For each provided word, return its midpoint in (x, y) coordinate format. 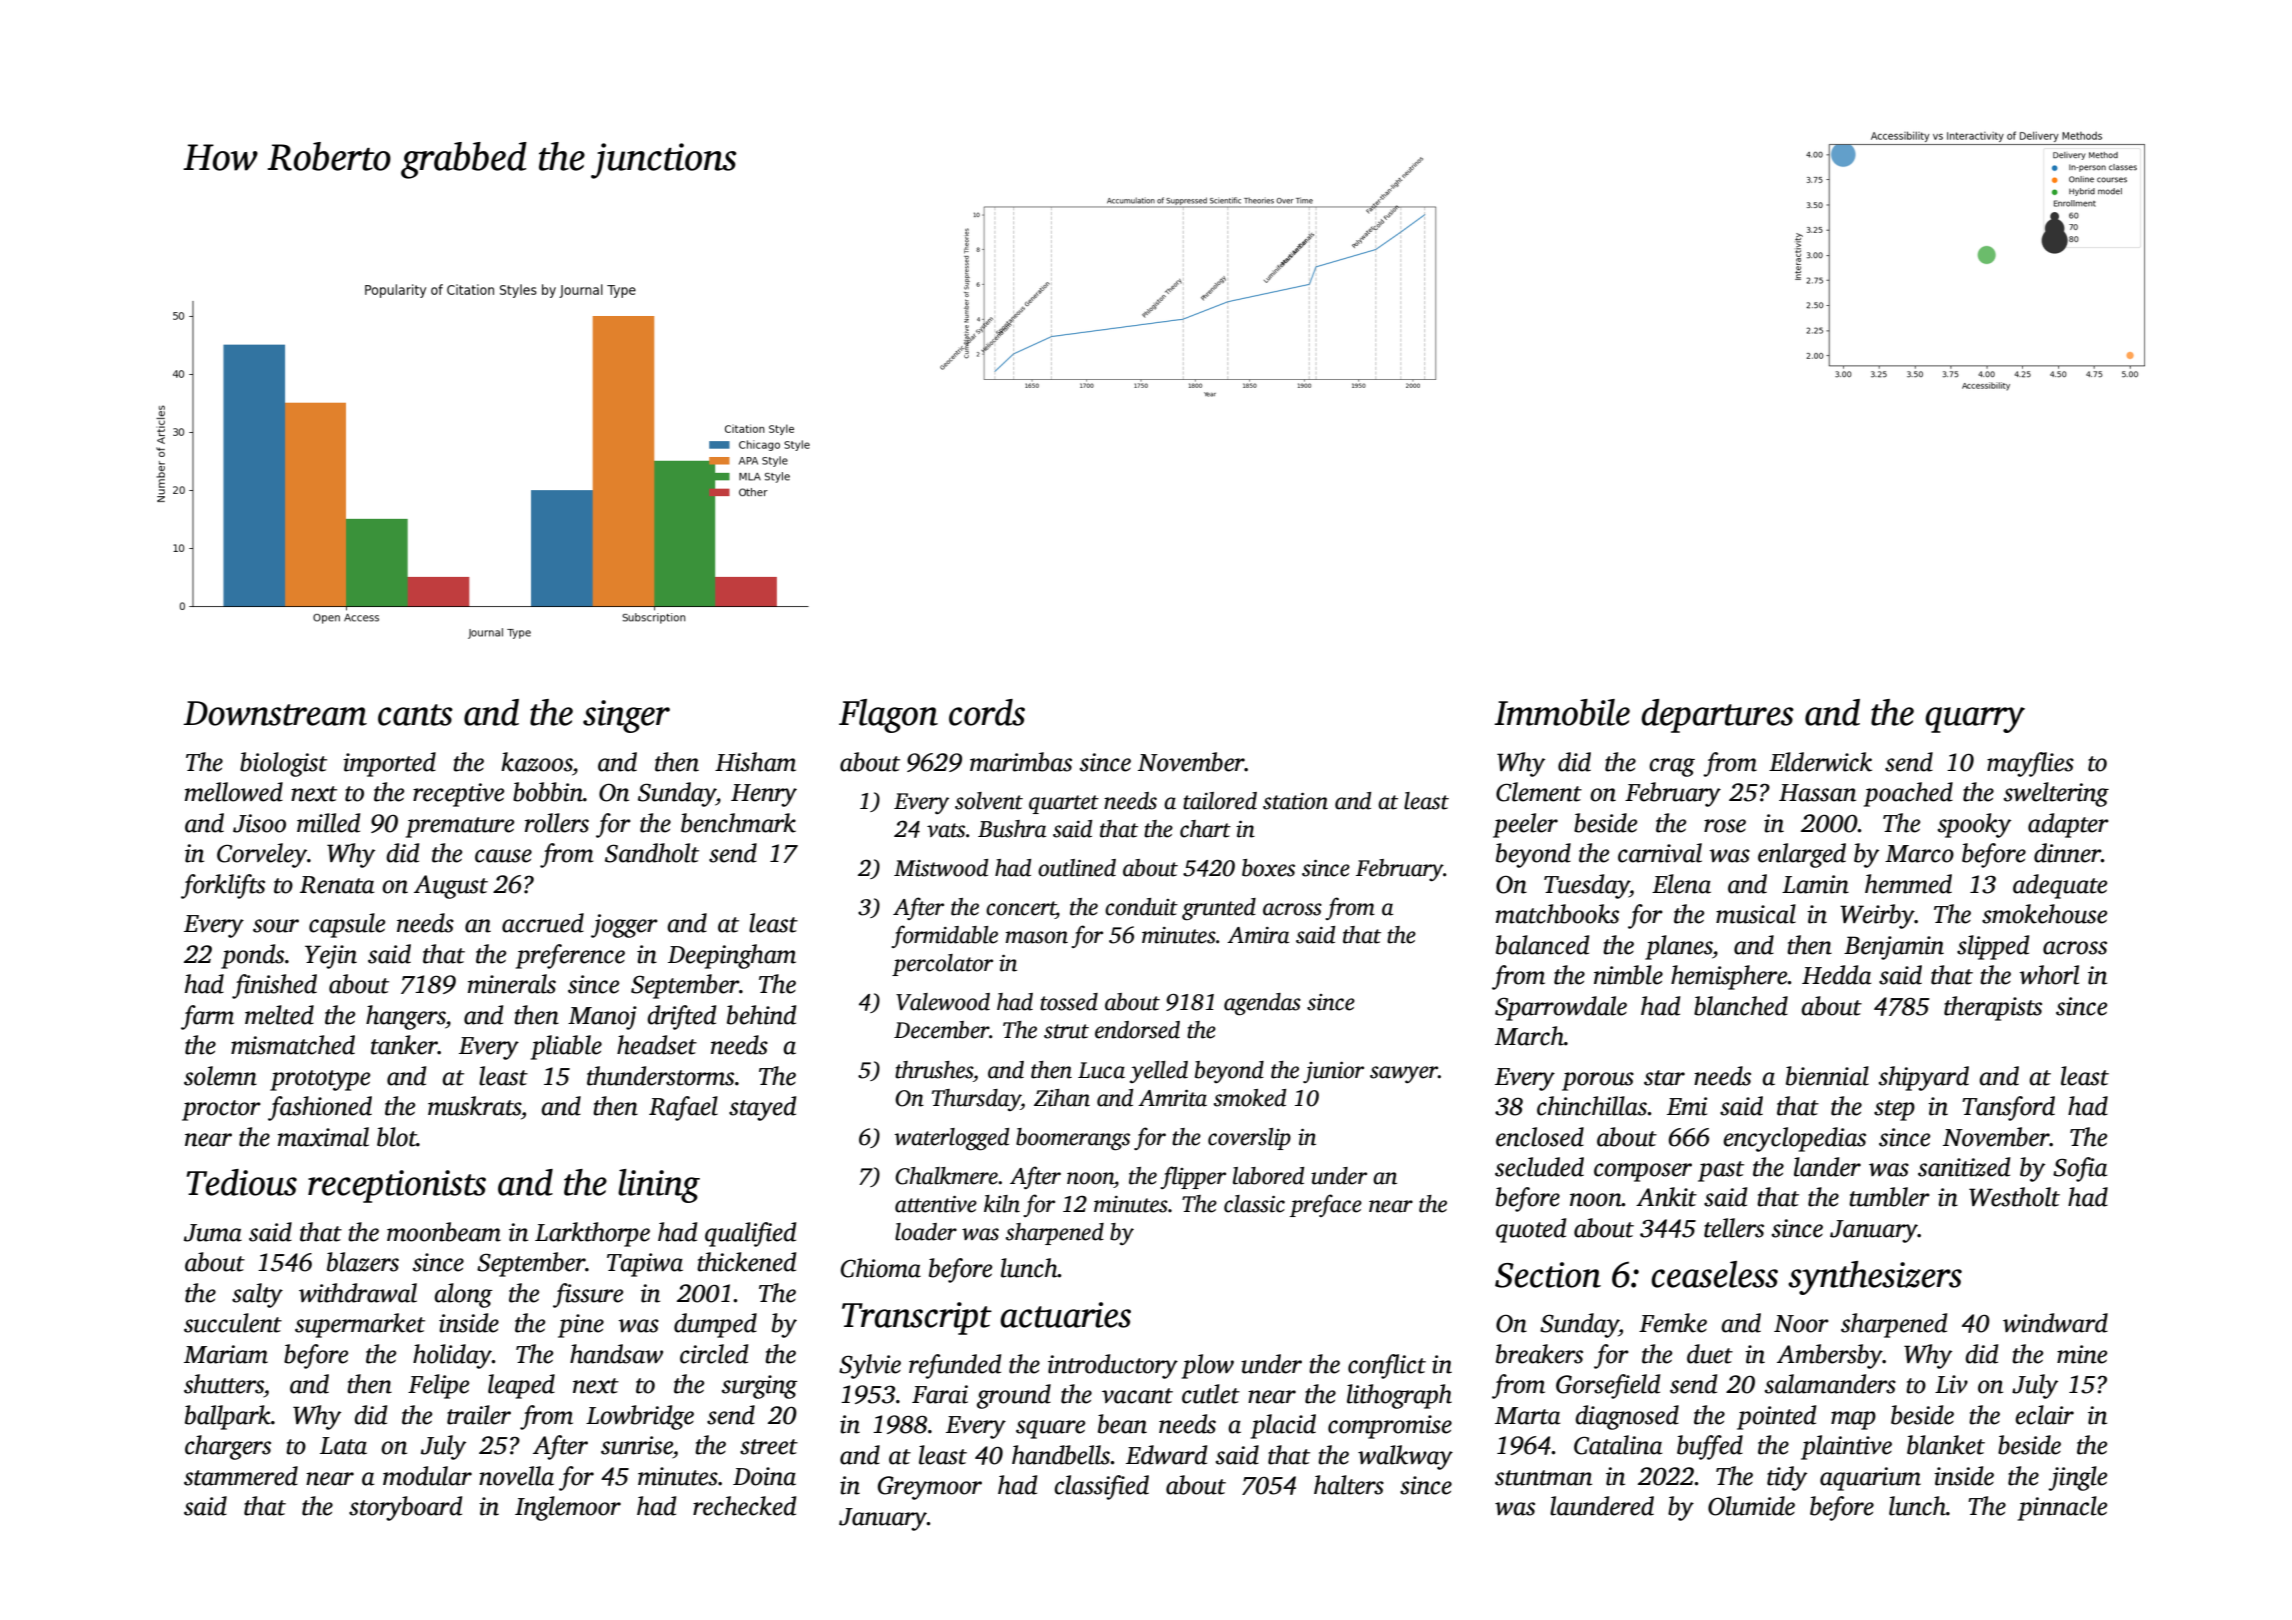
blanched (1741, 1006)
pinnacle (2062, 1508)
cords (987, 712)
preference (570, 956)
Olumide (1751, 1506)
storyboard (405, 1508)
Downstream (275, 713)
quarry (1975, 720)
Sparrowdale (1561, 1008)
